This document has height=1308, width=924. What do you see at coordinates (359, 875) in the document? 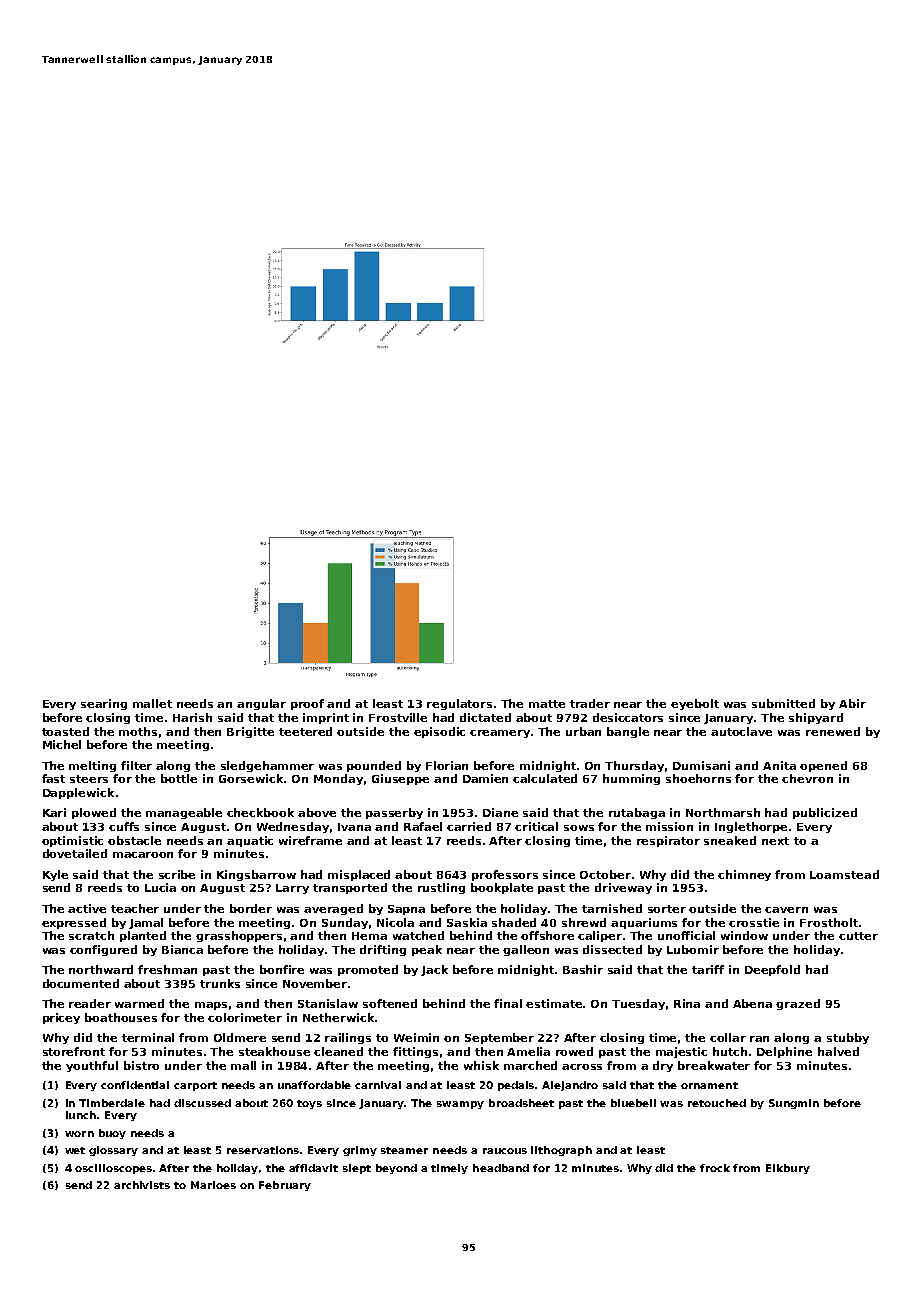
I see `misplaced` at bounding box center [359, 875].
